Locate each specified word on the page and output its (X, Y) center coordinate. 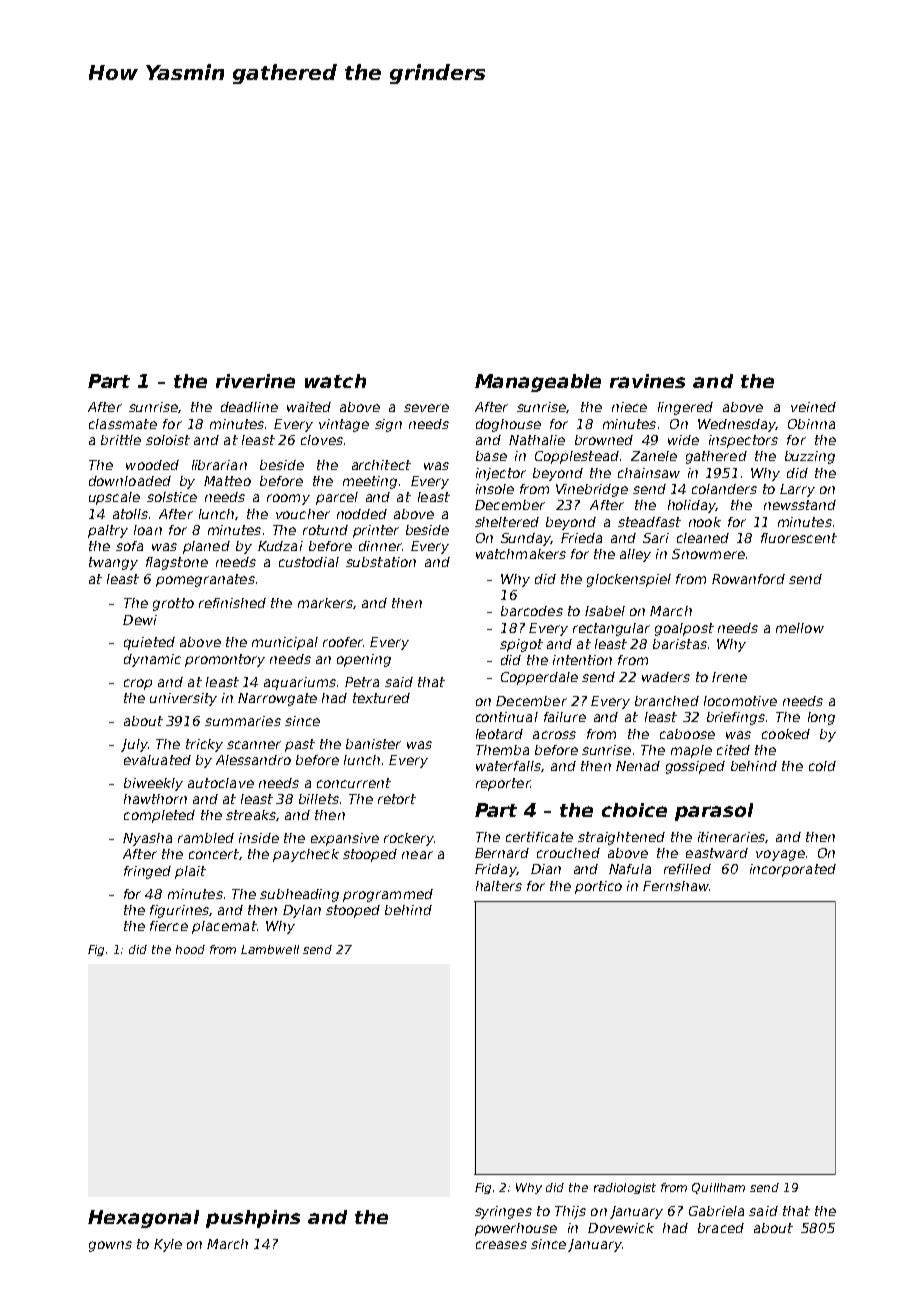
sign (388, 425)
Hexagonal (143, 1219)
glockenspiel (629, 580)
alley (635, 555)
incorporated (793, 870)
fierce (169, 926)
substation (381, 562)
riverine (255, 381)
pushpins (253, 1219)
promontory (225, 660)
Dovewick (621, 1228)
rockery (409, 839)
